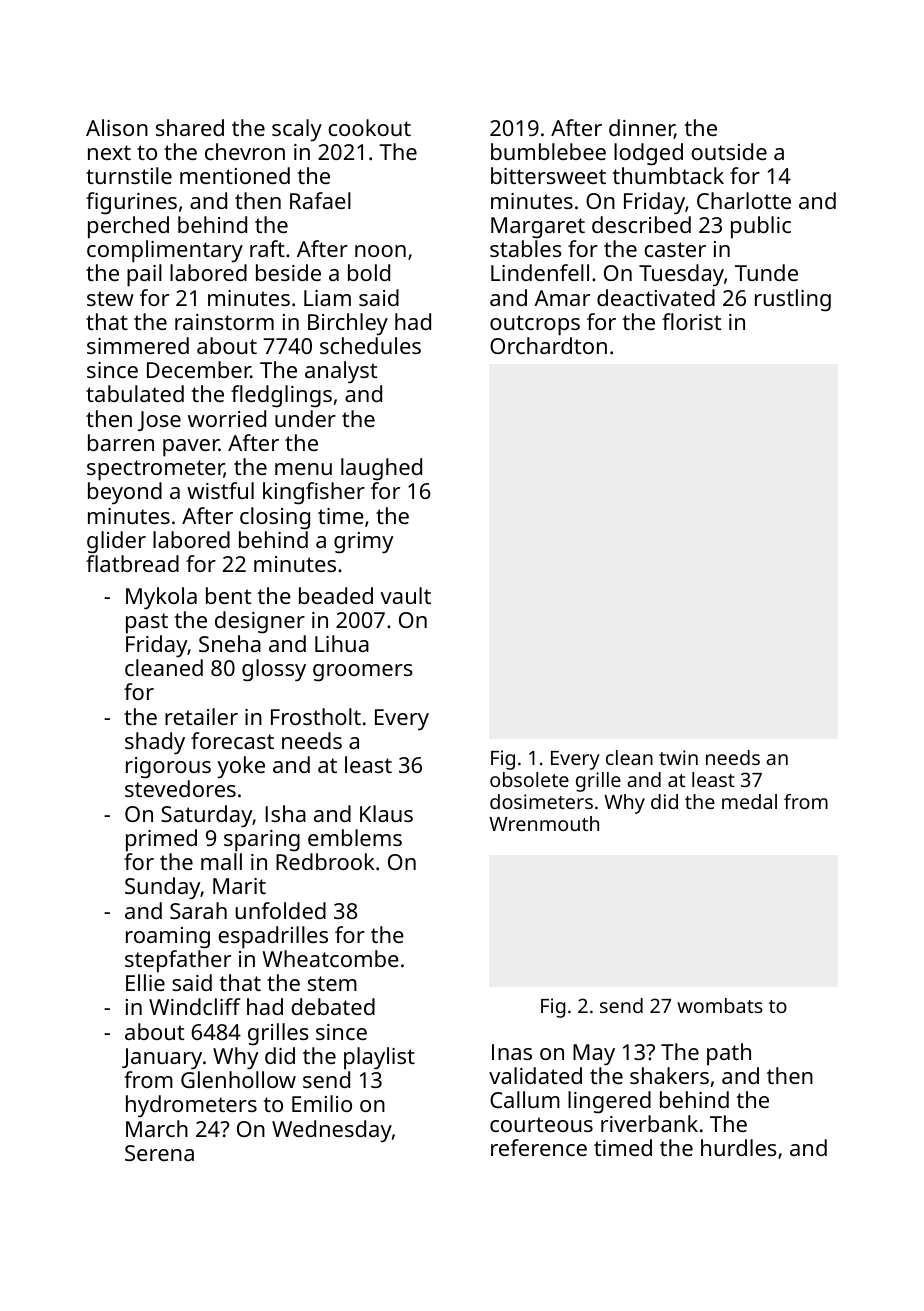  I want to click on raft, so click(267, 248).
